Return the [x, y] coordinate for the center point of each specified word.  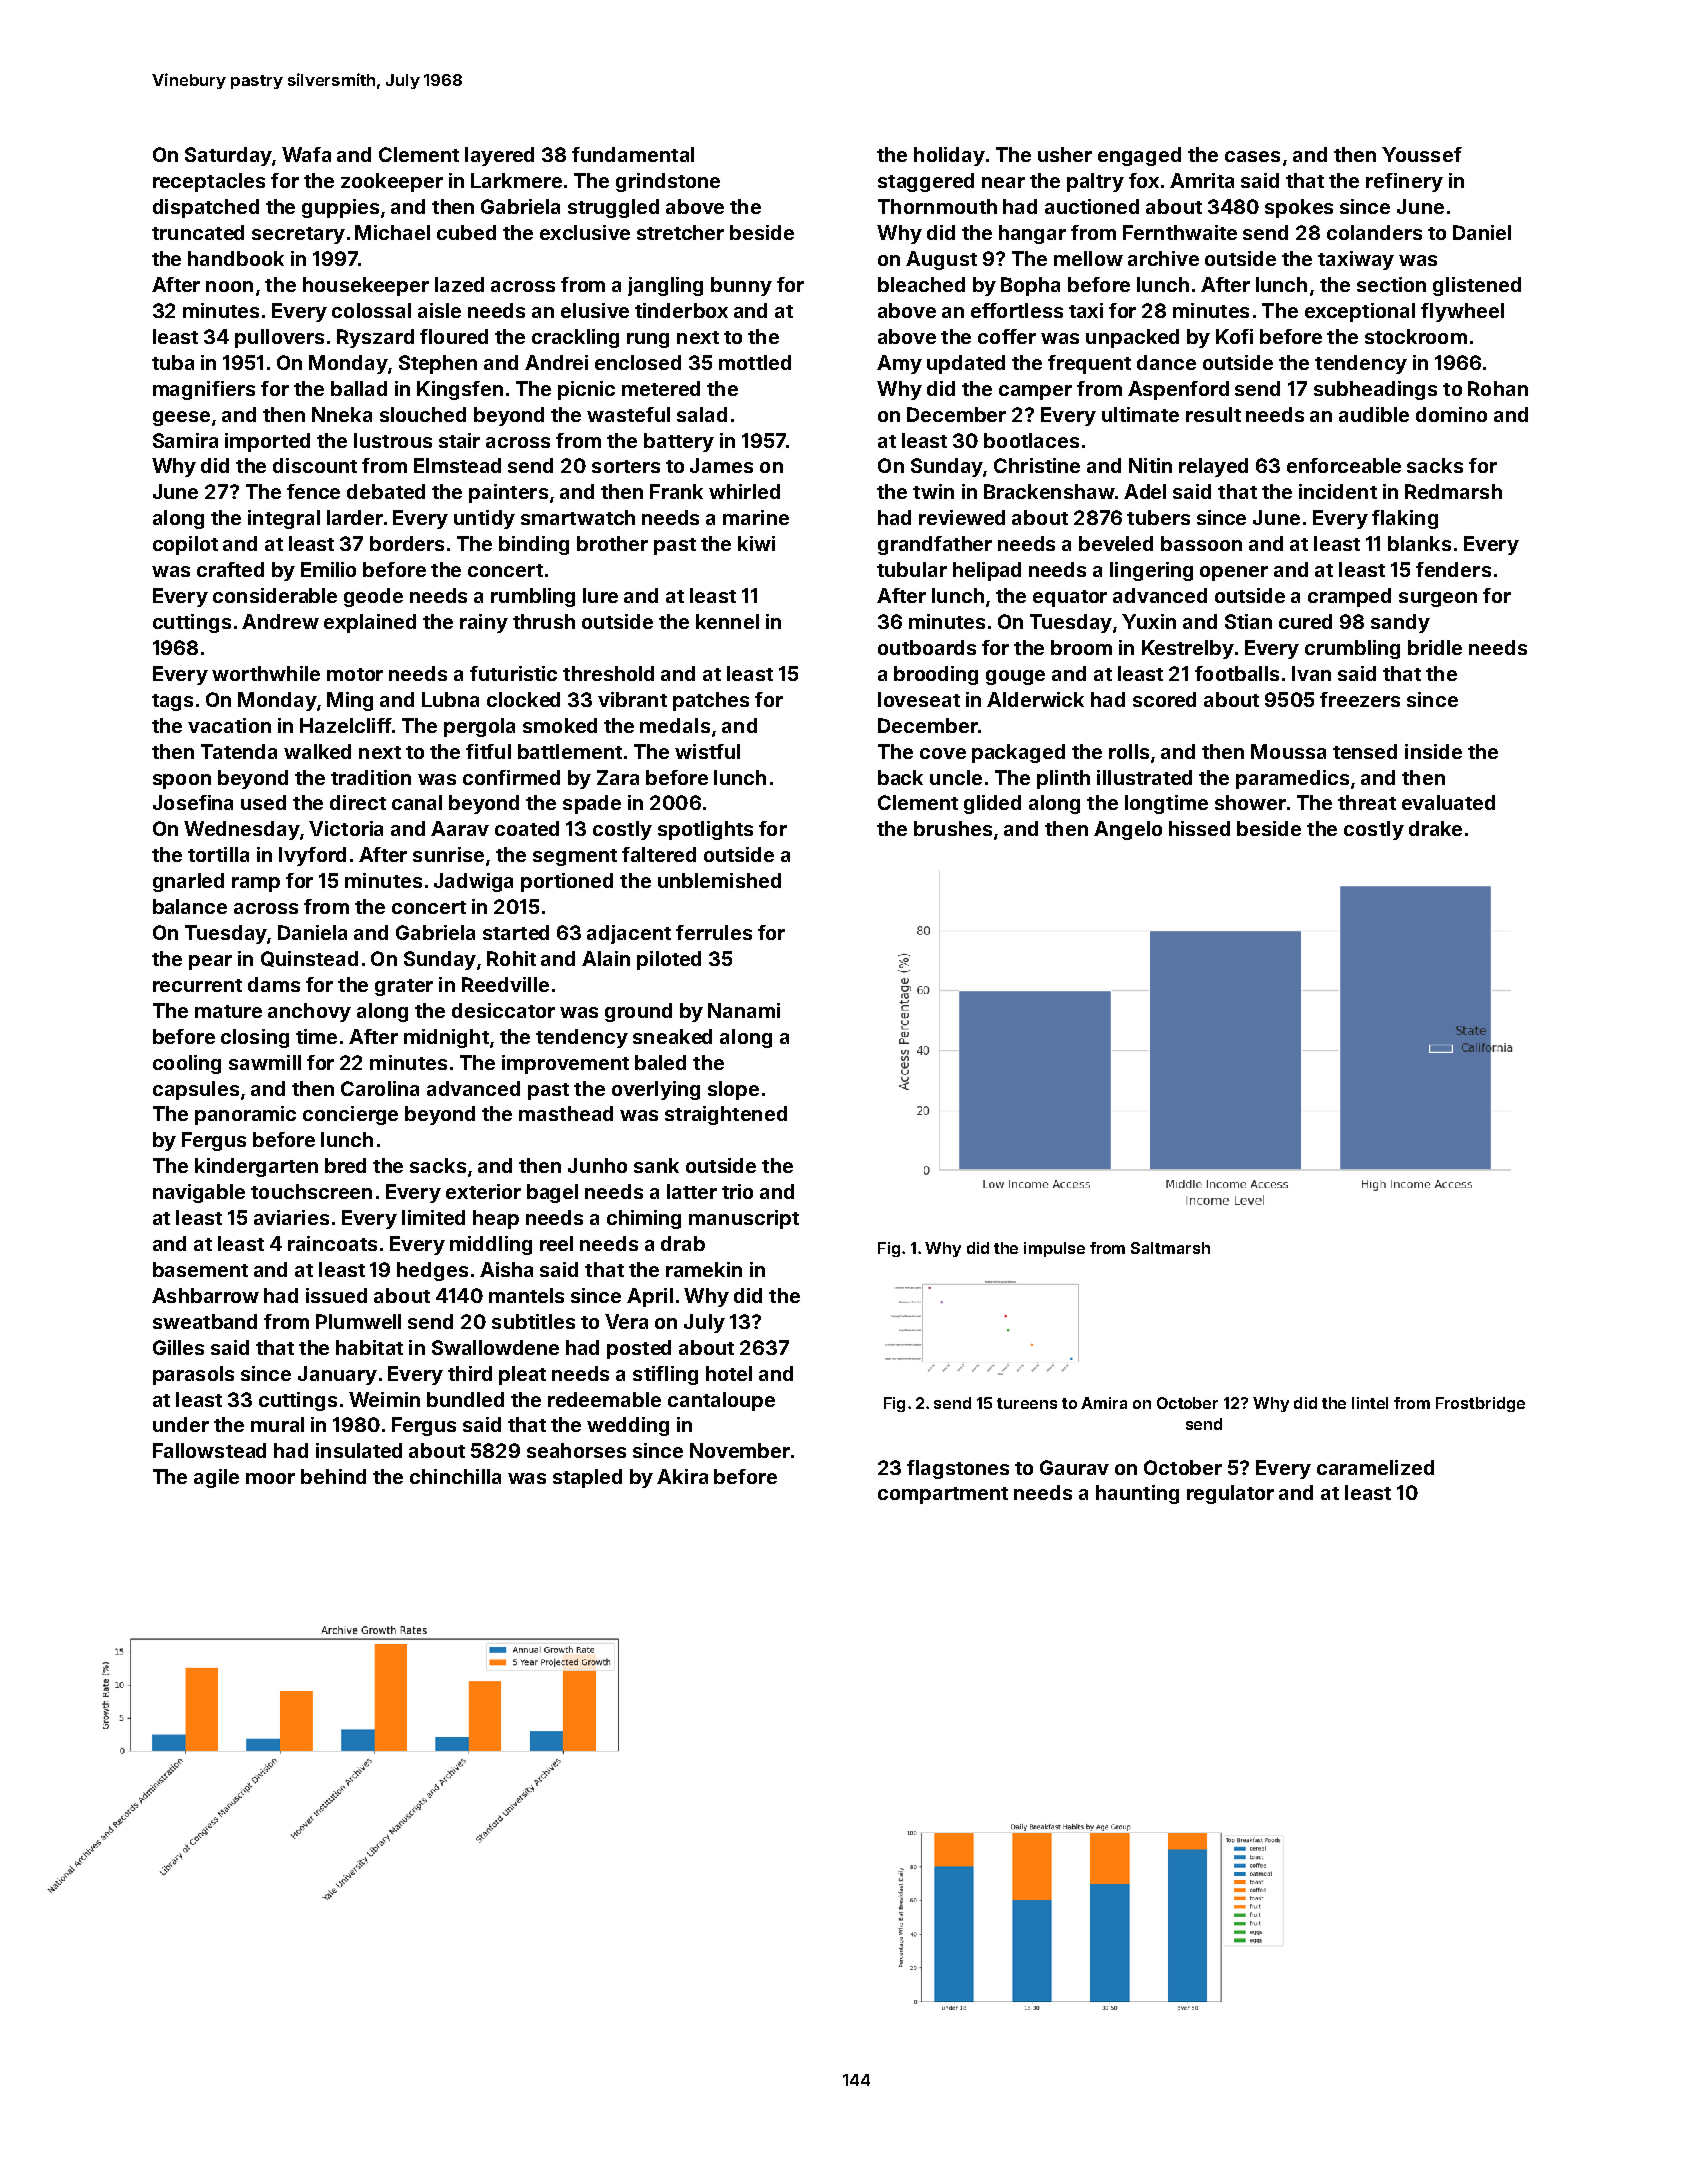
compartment [943, 1495]
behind [333, 1476]
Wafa [306, 154]
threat [1367, 802]
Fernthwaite [1180, 232]
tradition [371, 777]
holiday [949, 156]
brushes [953, 828]
